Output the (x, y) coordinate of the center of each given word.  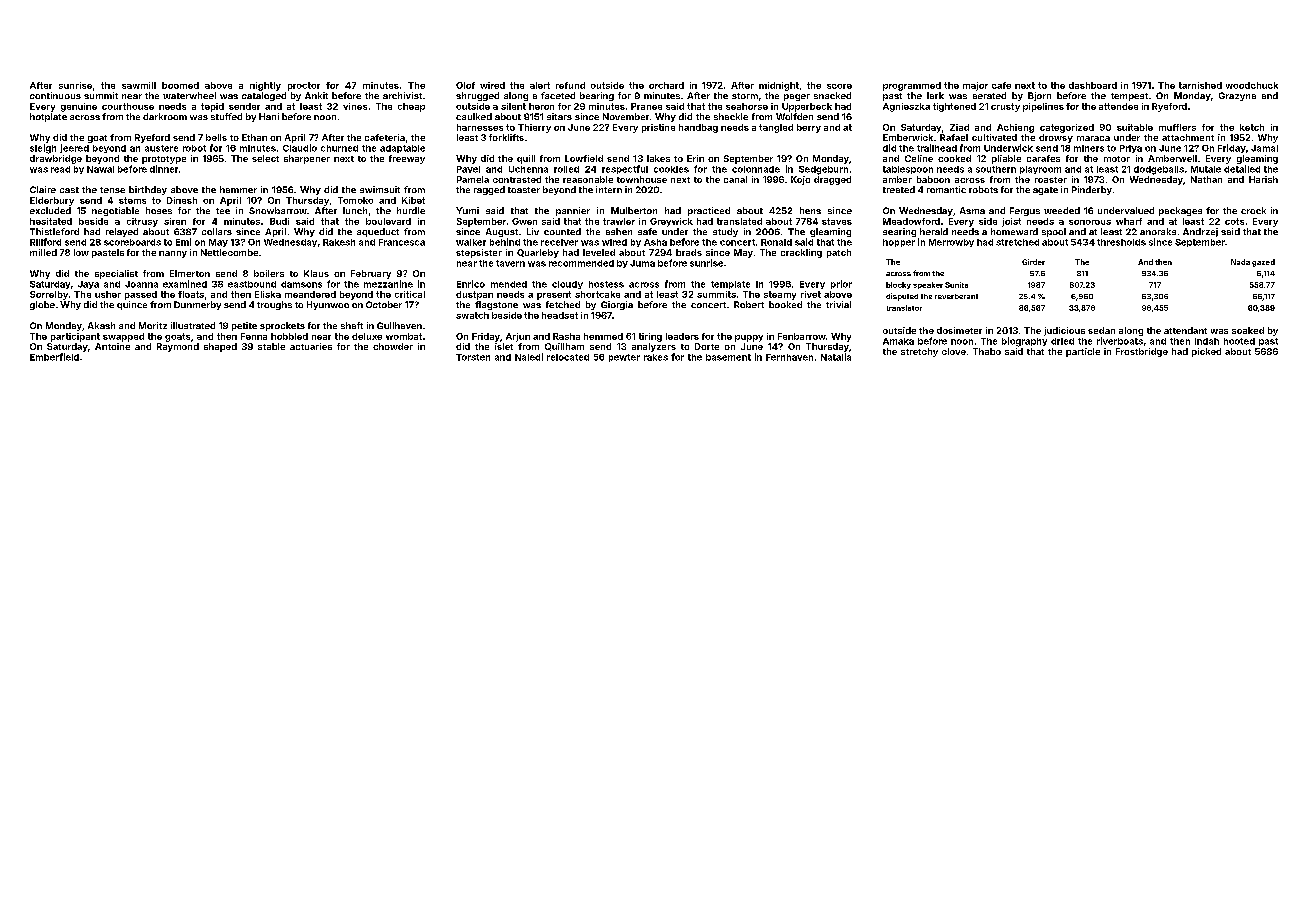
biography (1024, 342)
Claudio (300, 148)
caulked (474, 116)
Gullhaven (399, 325)
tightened (954, 107)
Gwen (524, 221)
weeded (1062, 210)
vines (355, 106)
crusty (1005, 107)
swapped (123, 337)
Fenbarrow (802, 336)
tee (223, 211)
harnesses (480, 127)
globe (42, 305)
